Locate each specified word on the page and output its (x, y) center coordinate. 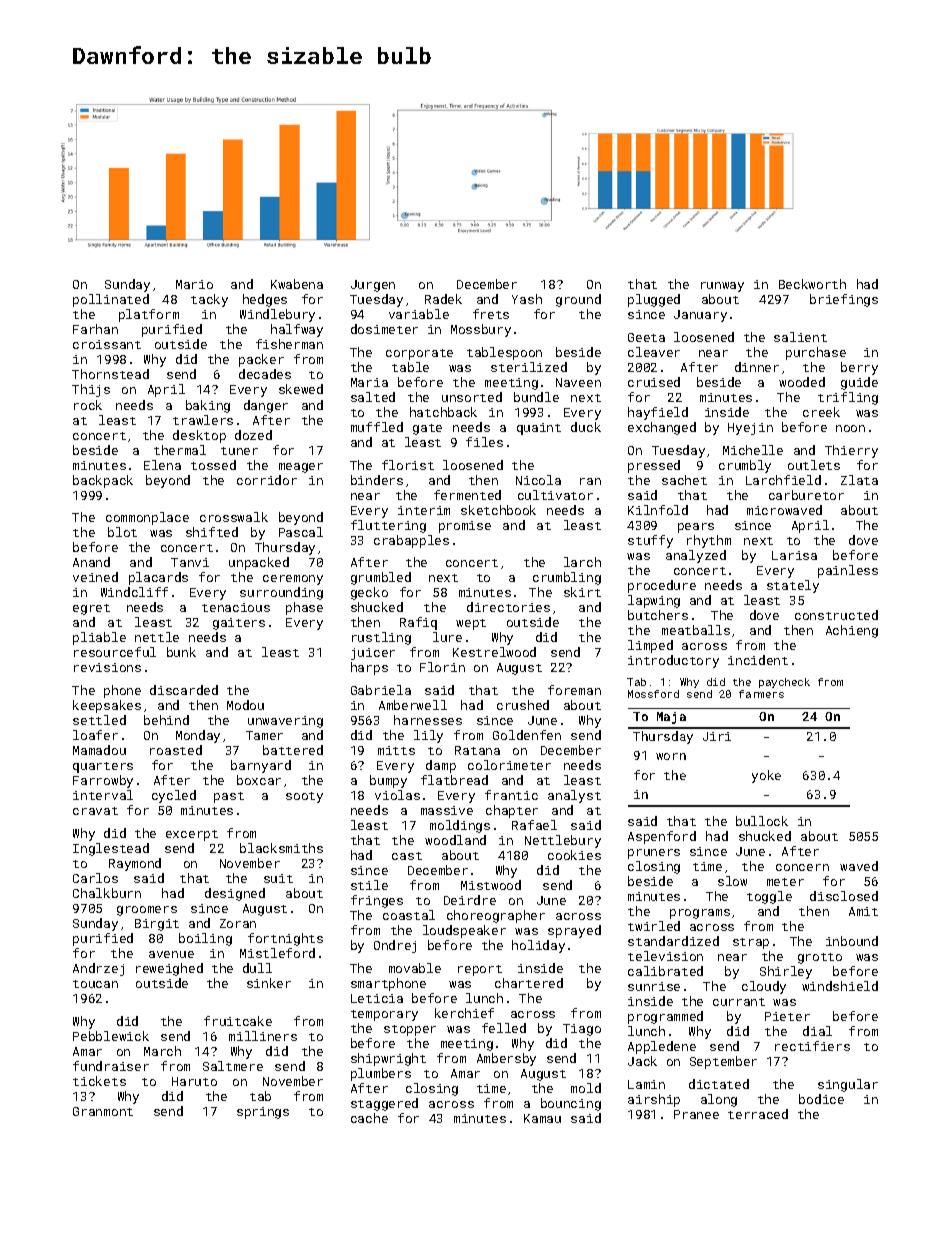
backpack (103, 481)
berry (859, 368)
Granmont (103, 1111)
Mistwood (491, 885)
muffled (377, 427)
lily (428, 736)
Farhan (95, 329)
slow (732, 881)
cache (369, 1118)
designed (235, 894)
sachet (684, 480)
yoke (766, 776)
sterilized (529, 367)
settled (99, 720)
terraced (758, 1114)
